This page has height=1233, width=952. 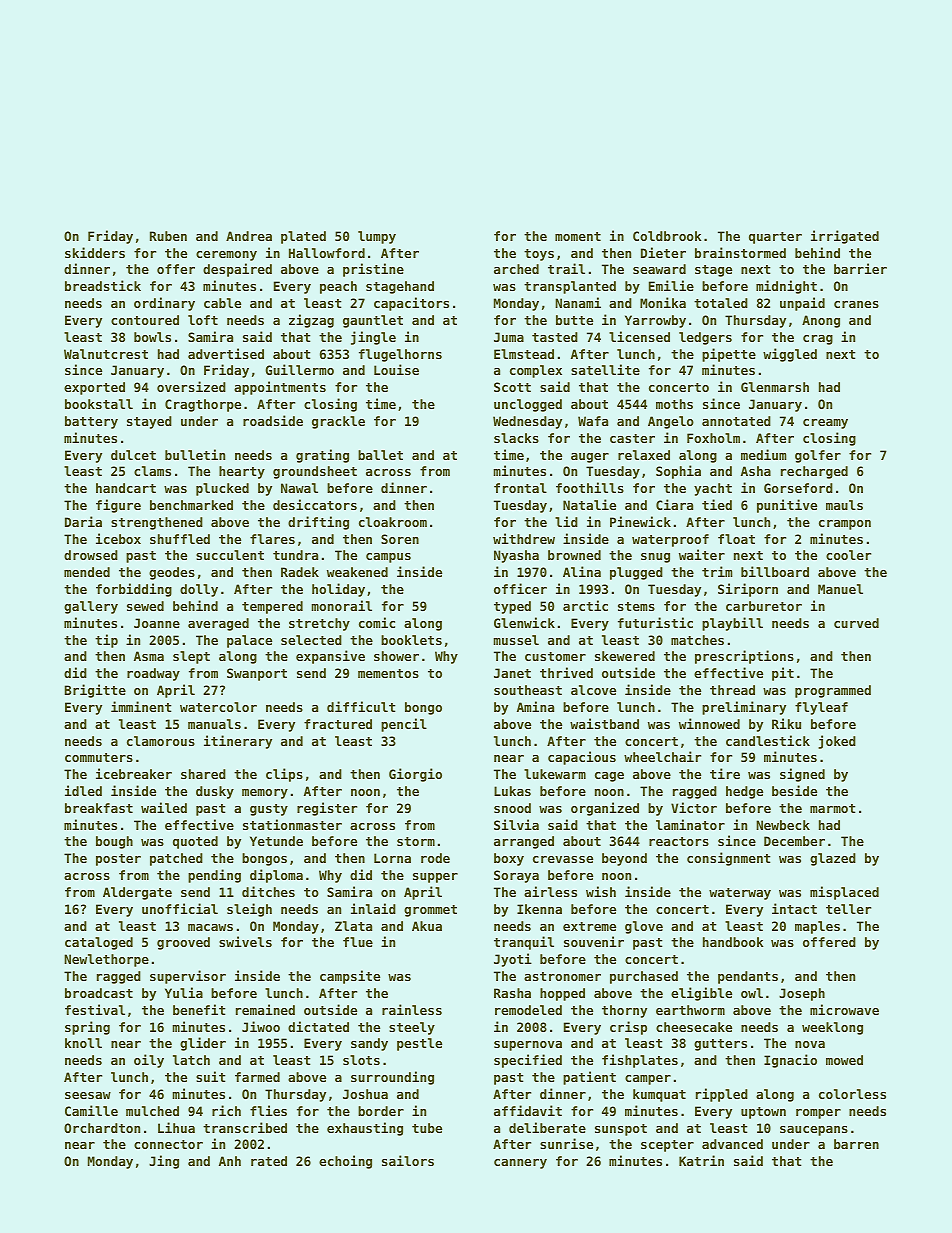 I want to click on clips, so click(x=284, y=775).
